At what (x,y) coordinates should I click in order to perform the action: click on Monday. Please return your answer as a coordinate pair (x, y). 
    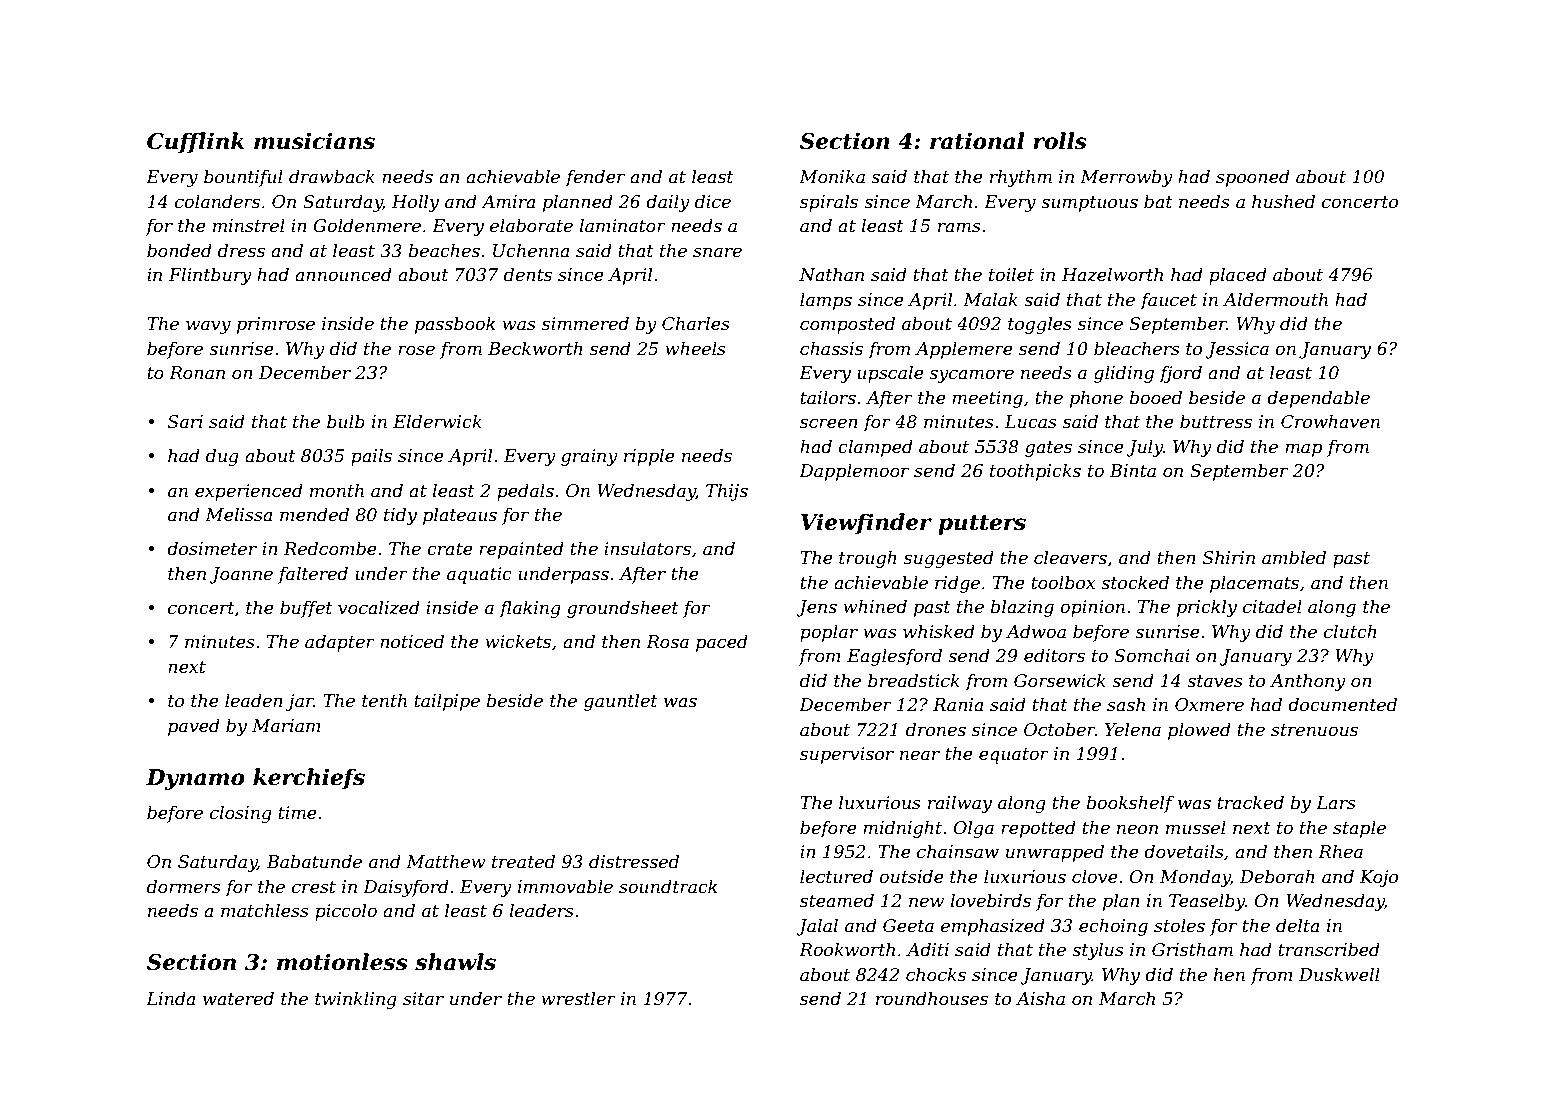
    Looking at the image, I should click on (1195, 878).
